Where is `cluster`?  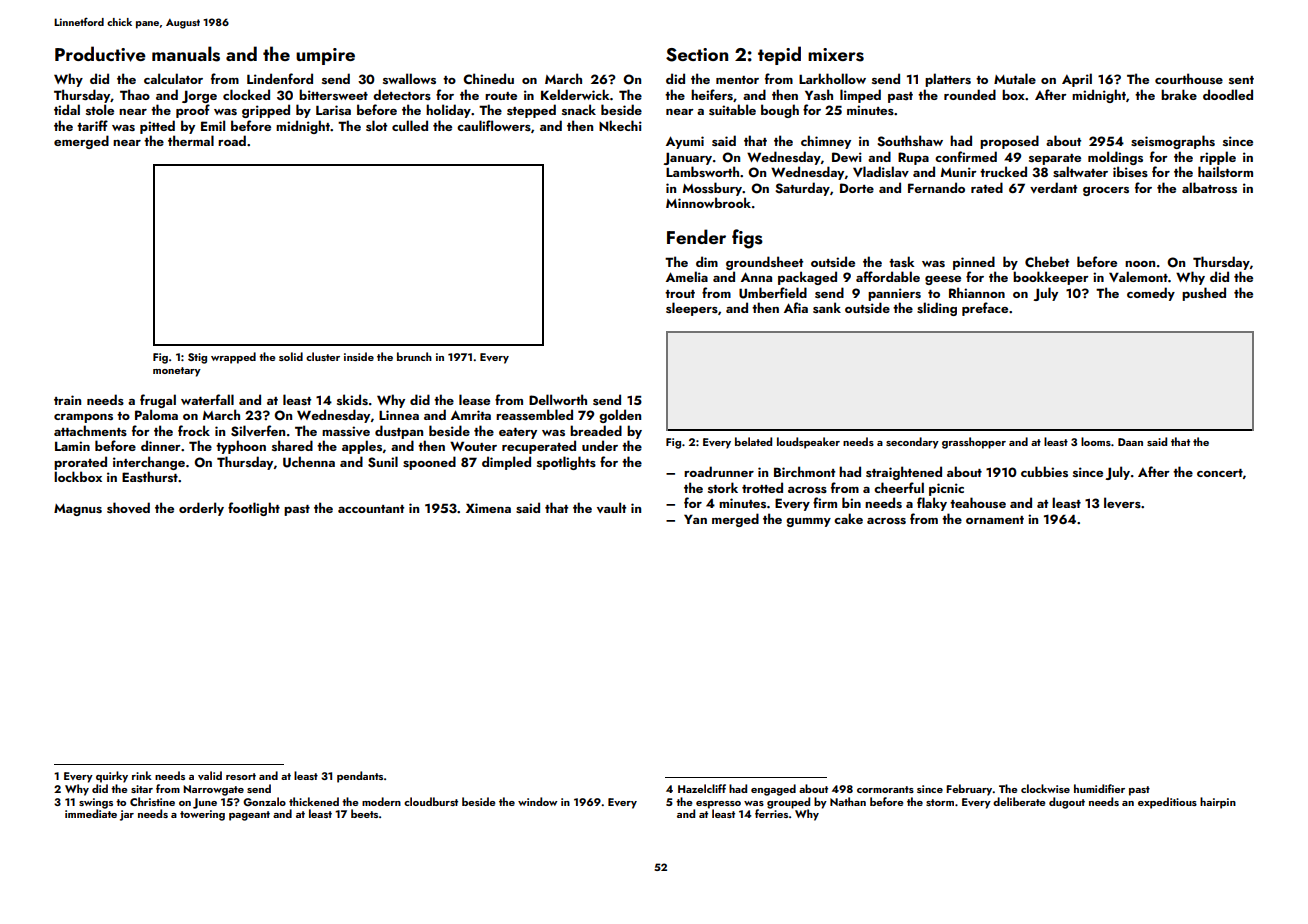
cluster is located at coordinates (323, 356).
